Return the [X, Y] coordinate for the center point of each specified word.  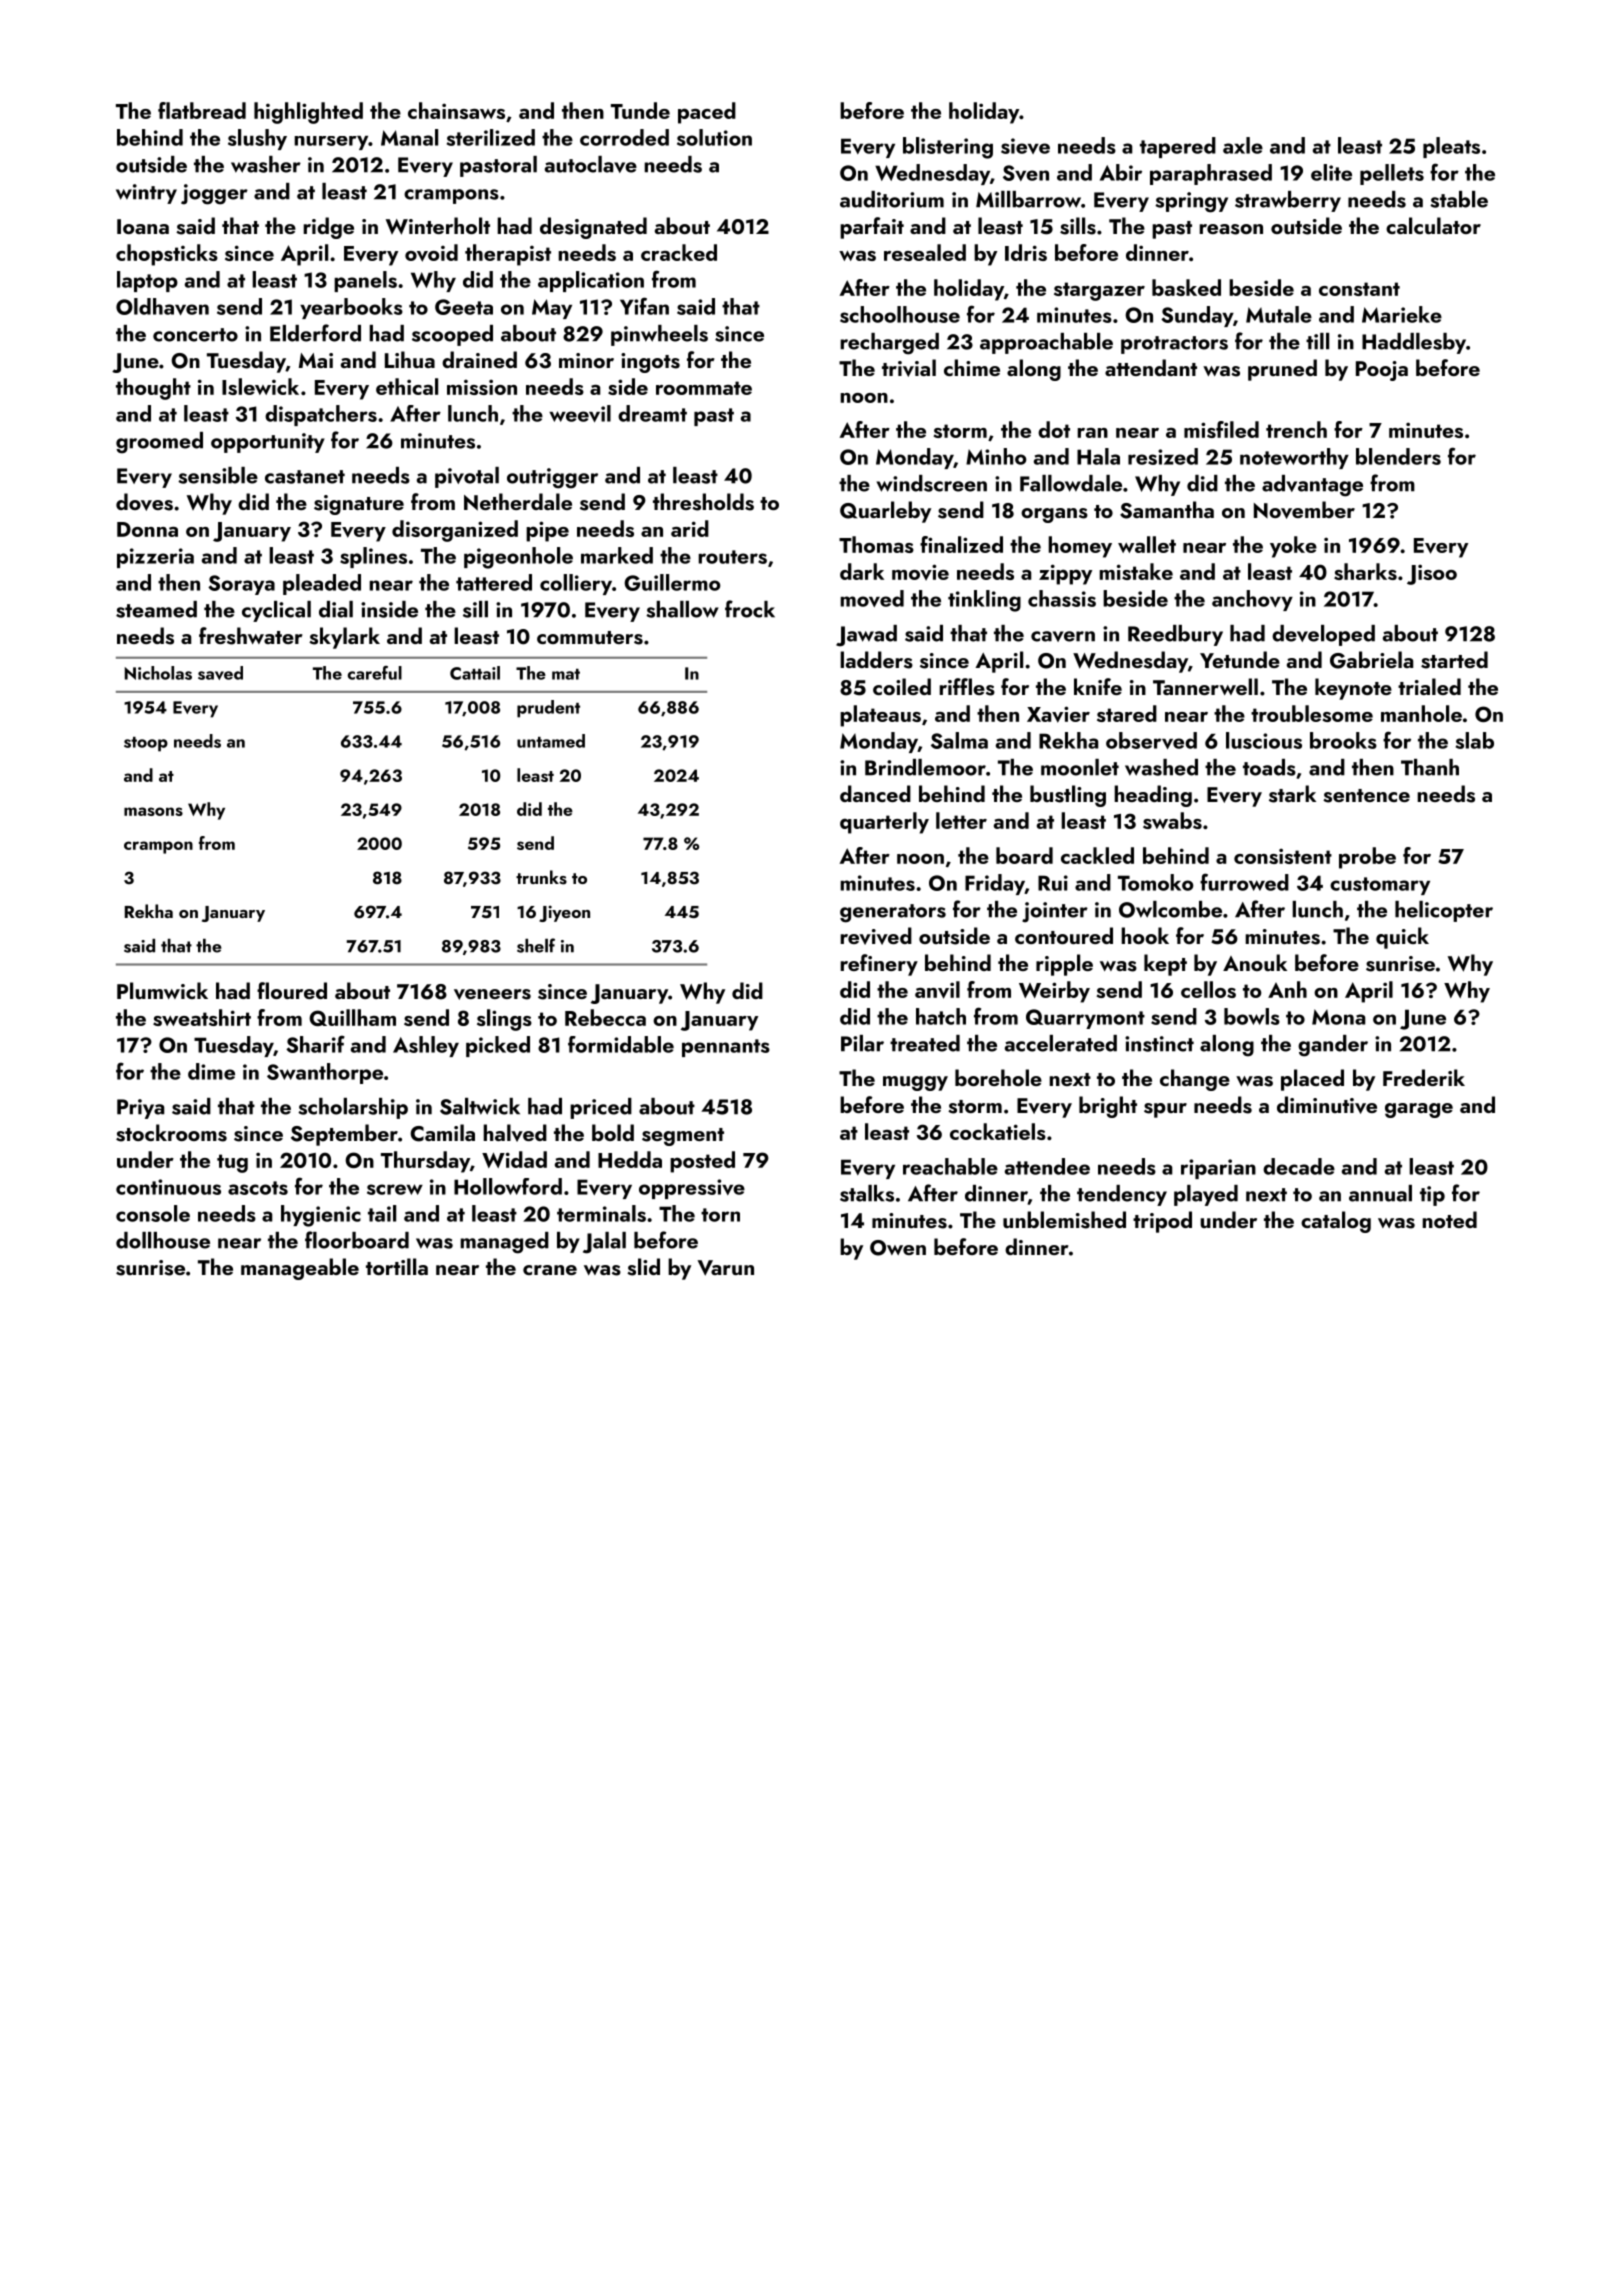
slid [643, 1267]
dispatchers [321, 415]
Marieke [1402, 314]
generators [893, 913]
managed [504, 1243]
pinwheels [659, 335]
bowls [1252, 1016]
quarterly [884, 823]
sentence [1366, 796]
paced [707, 113]
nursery [331, 143]
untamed [551, 741]
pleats [1451, 147]
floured [292, 990]
